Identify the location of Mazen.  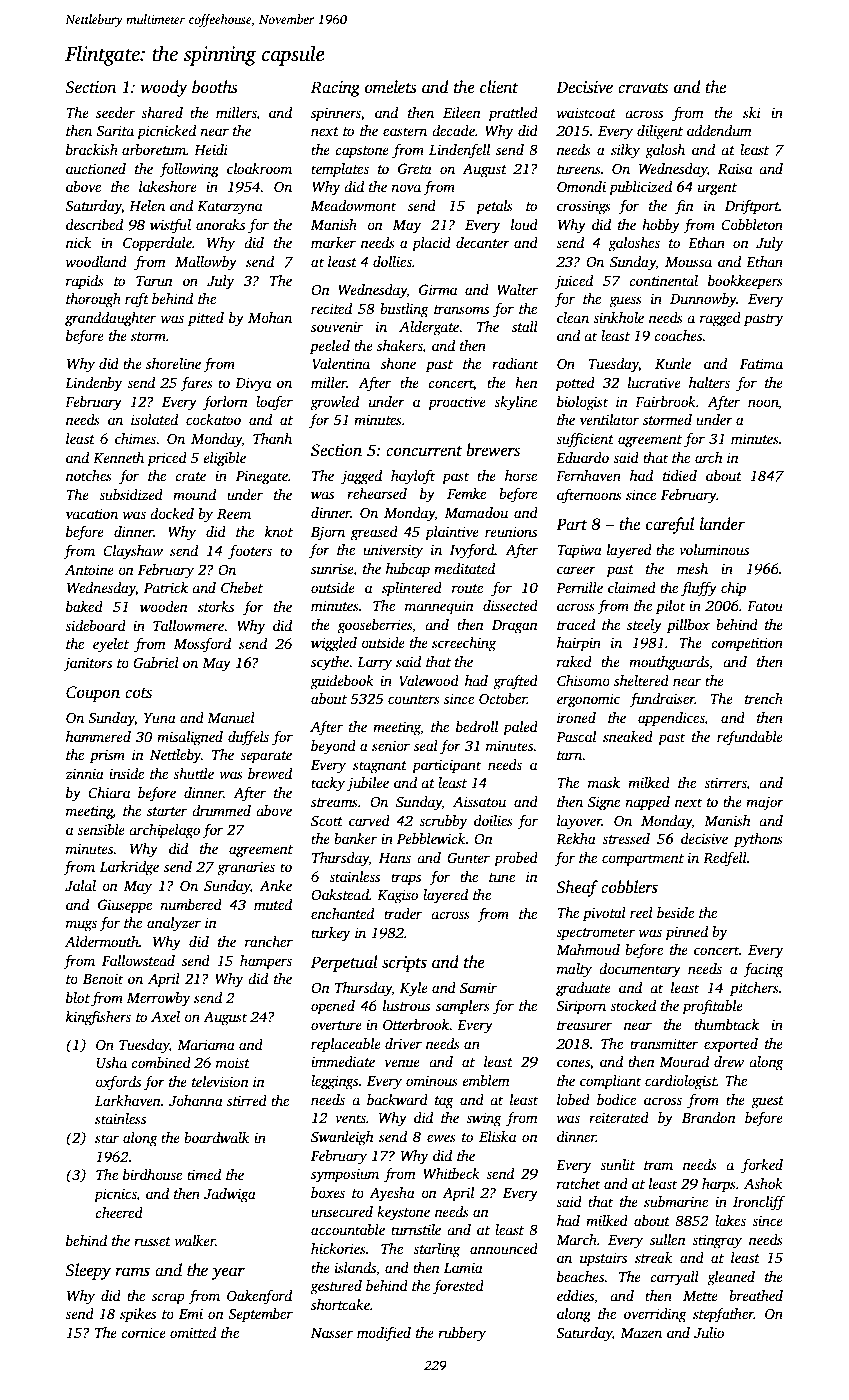
(641, 1333).
